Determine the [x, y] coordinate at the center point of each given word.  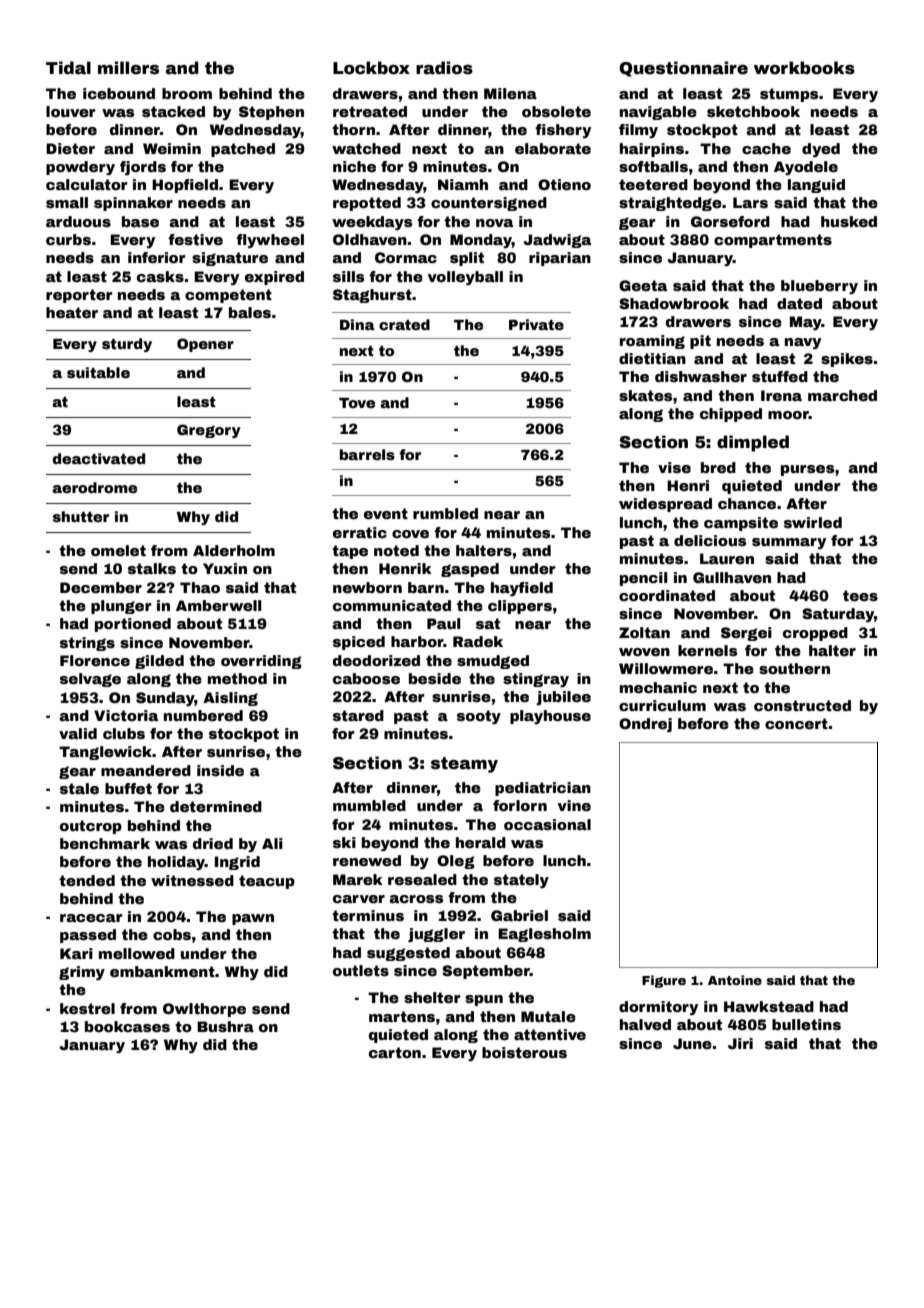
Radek [478, 641]
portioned [133, 625]
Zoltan [644, 632]
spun [484, 1000]
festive [195, 239]
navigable [658, 113]
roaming [652, 342]
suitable [98, 372]
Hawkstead [769, 1006]
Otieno [564, 184]
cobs [172, 934]
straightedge [670, 204]
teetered [653, 184]
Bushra [225, 1026]
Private [536, 324]
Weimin [172, 148]
